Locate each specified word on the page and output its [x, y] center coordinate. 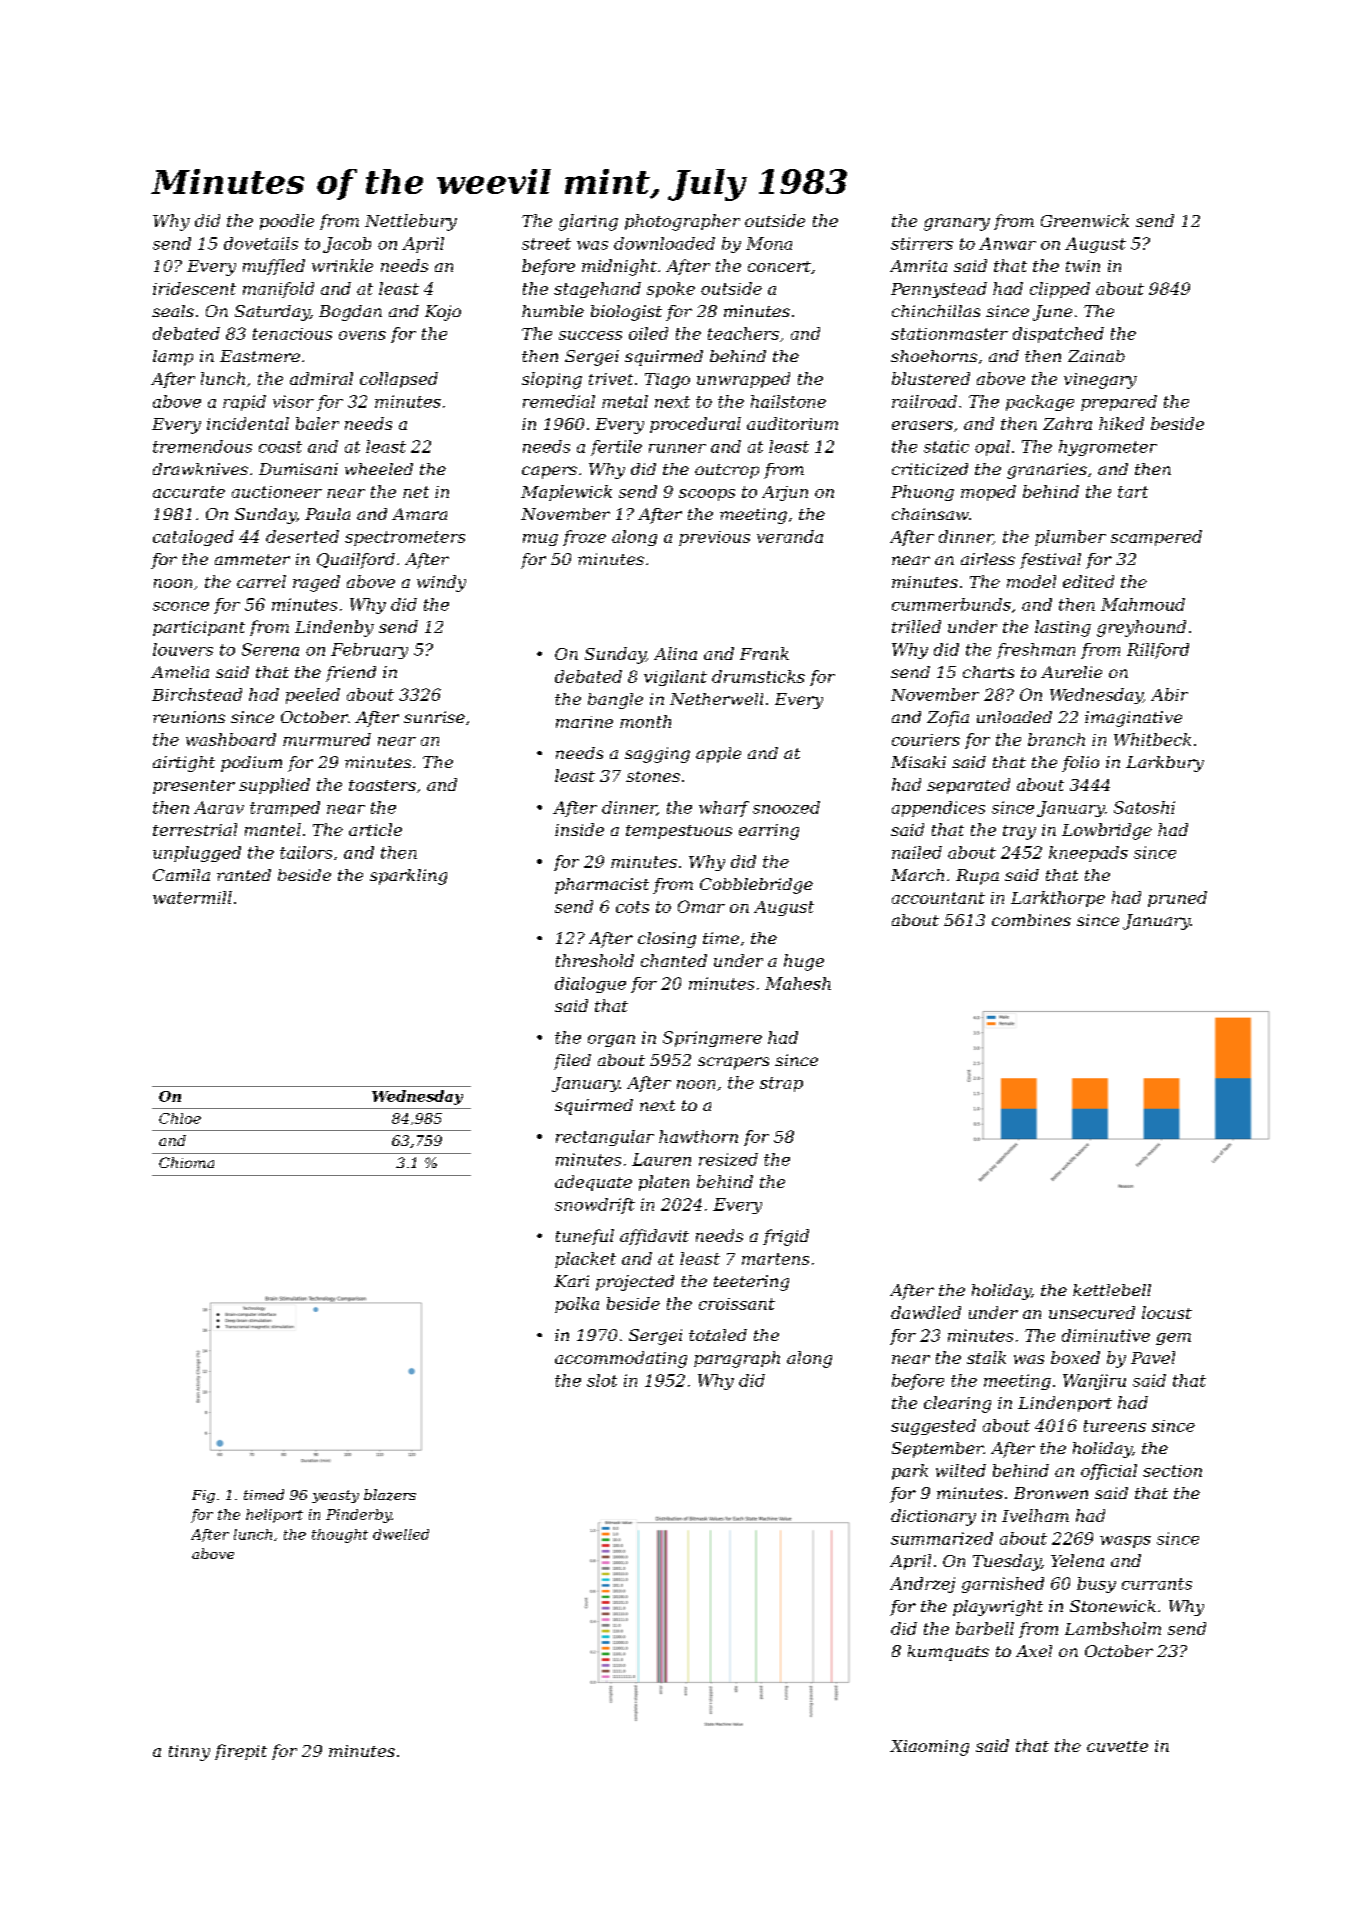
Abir [1169, 694]
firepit [241, 1752]
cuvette [1117, 1746]
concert [779, 266]
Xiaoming [929, 1748]
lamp [173, 358]
